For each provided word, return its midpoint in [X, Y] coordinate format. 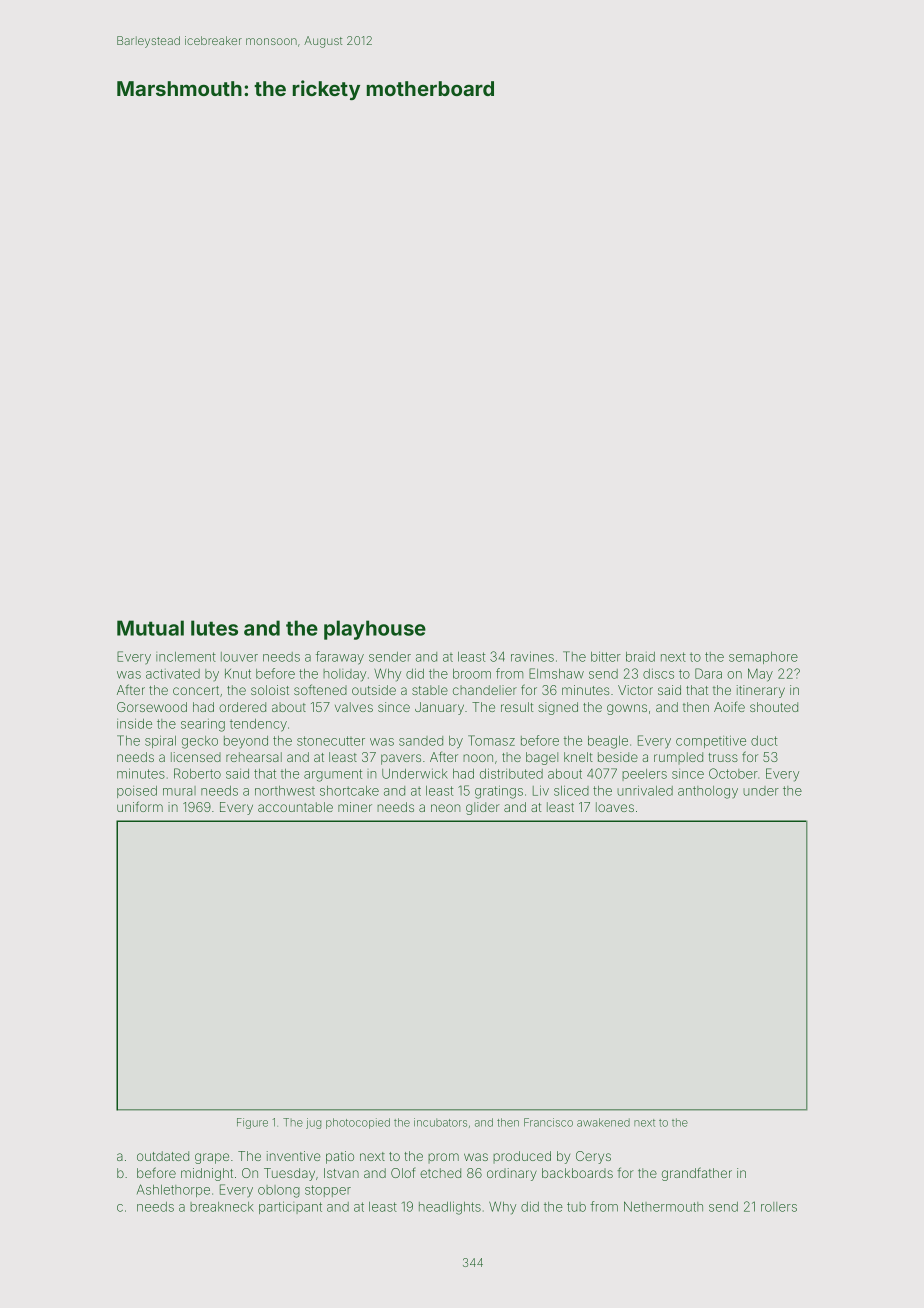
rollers [779, 1207]
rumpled [678, 758]
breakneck [222, 1207]
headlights [450, 1208]
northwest [285, 791]
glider [483, 808]
